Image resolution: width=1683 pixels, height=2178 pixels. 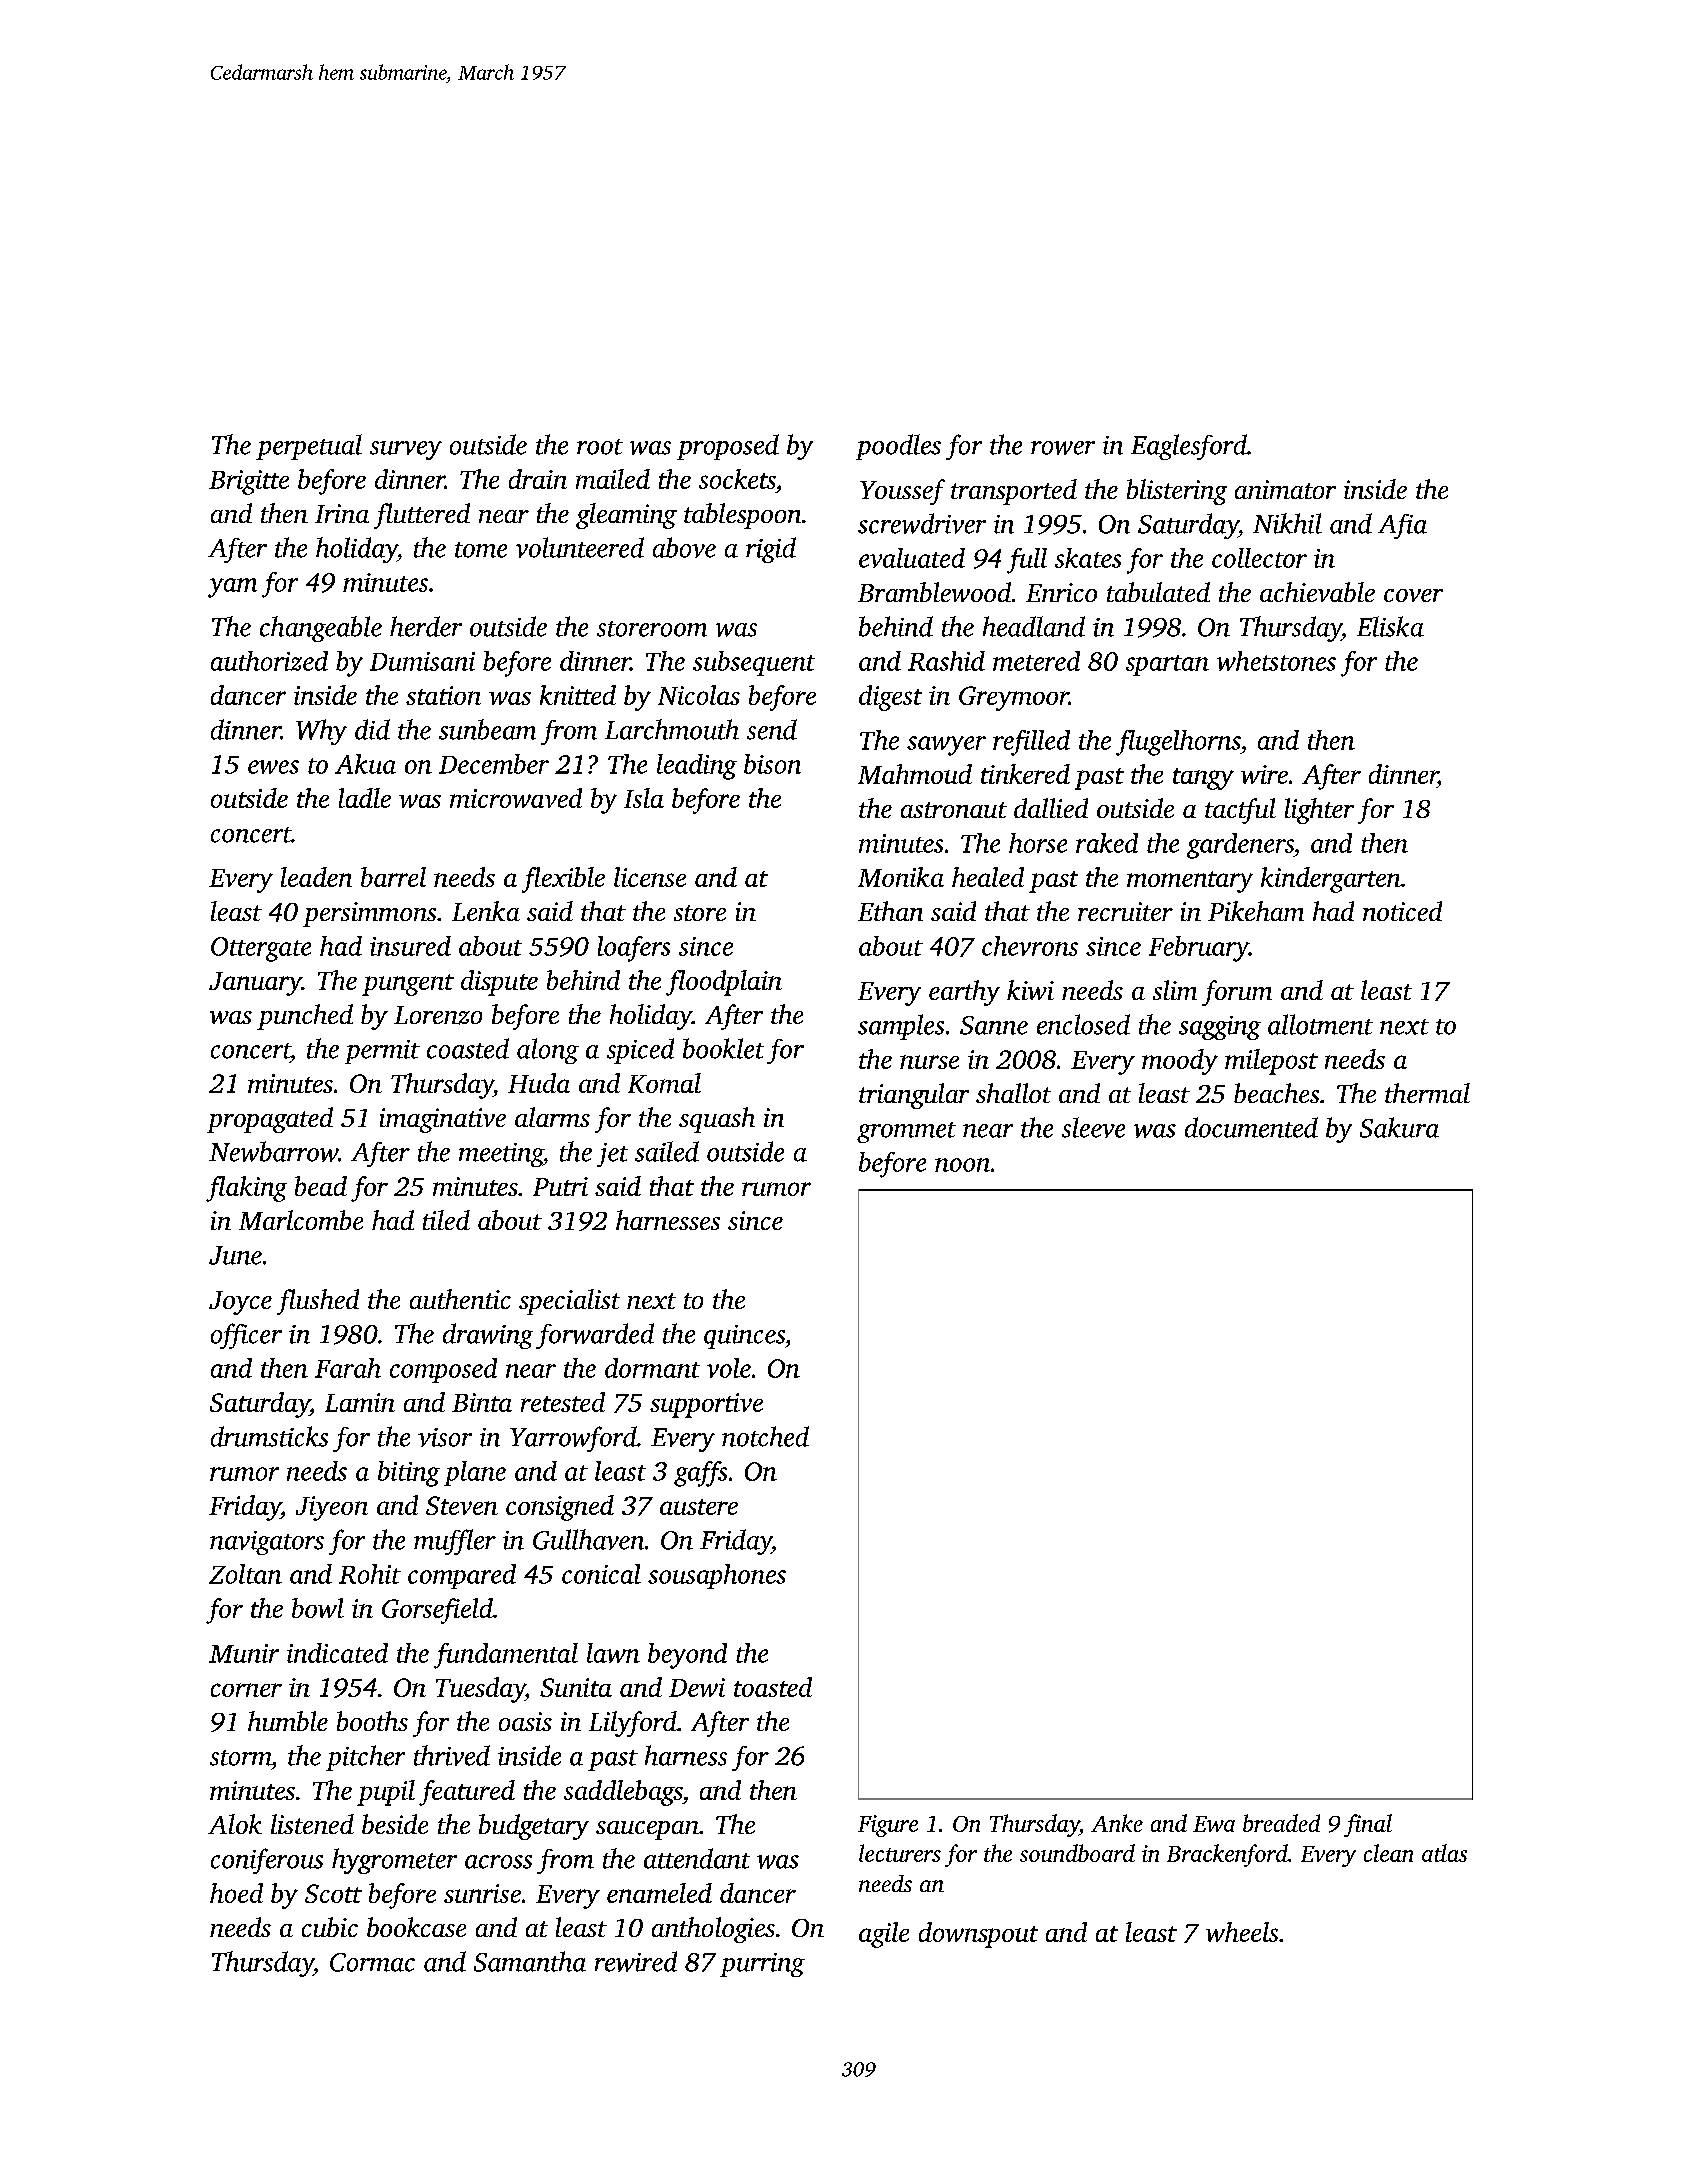 What do you see at coordinates (406, 450) in the screenshot?
I see `survey` at bounding box center [406, 450].
